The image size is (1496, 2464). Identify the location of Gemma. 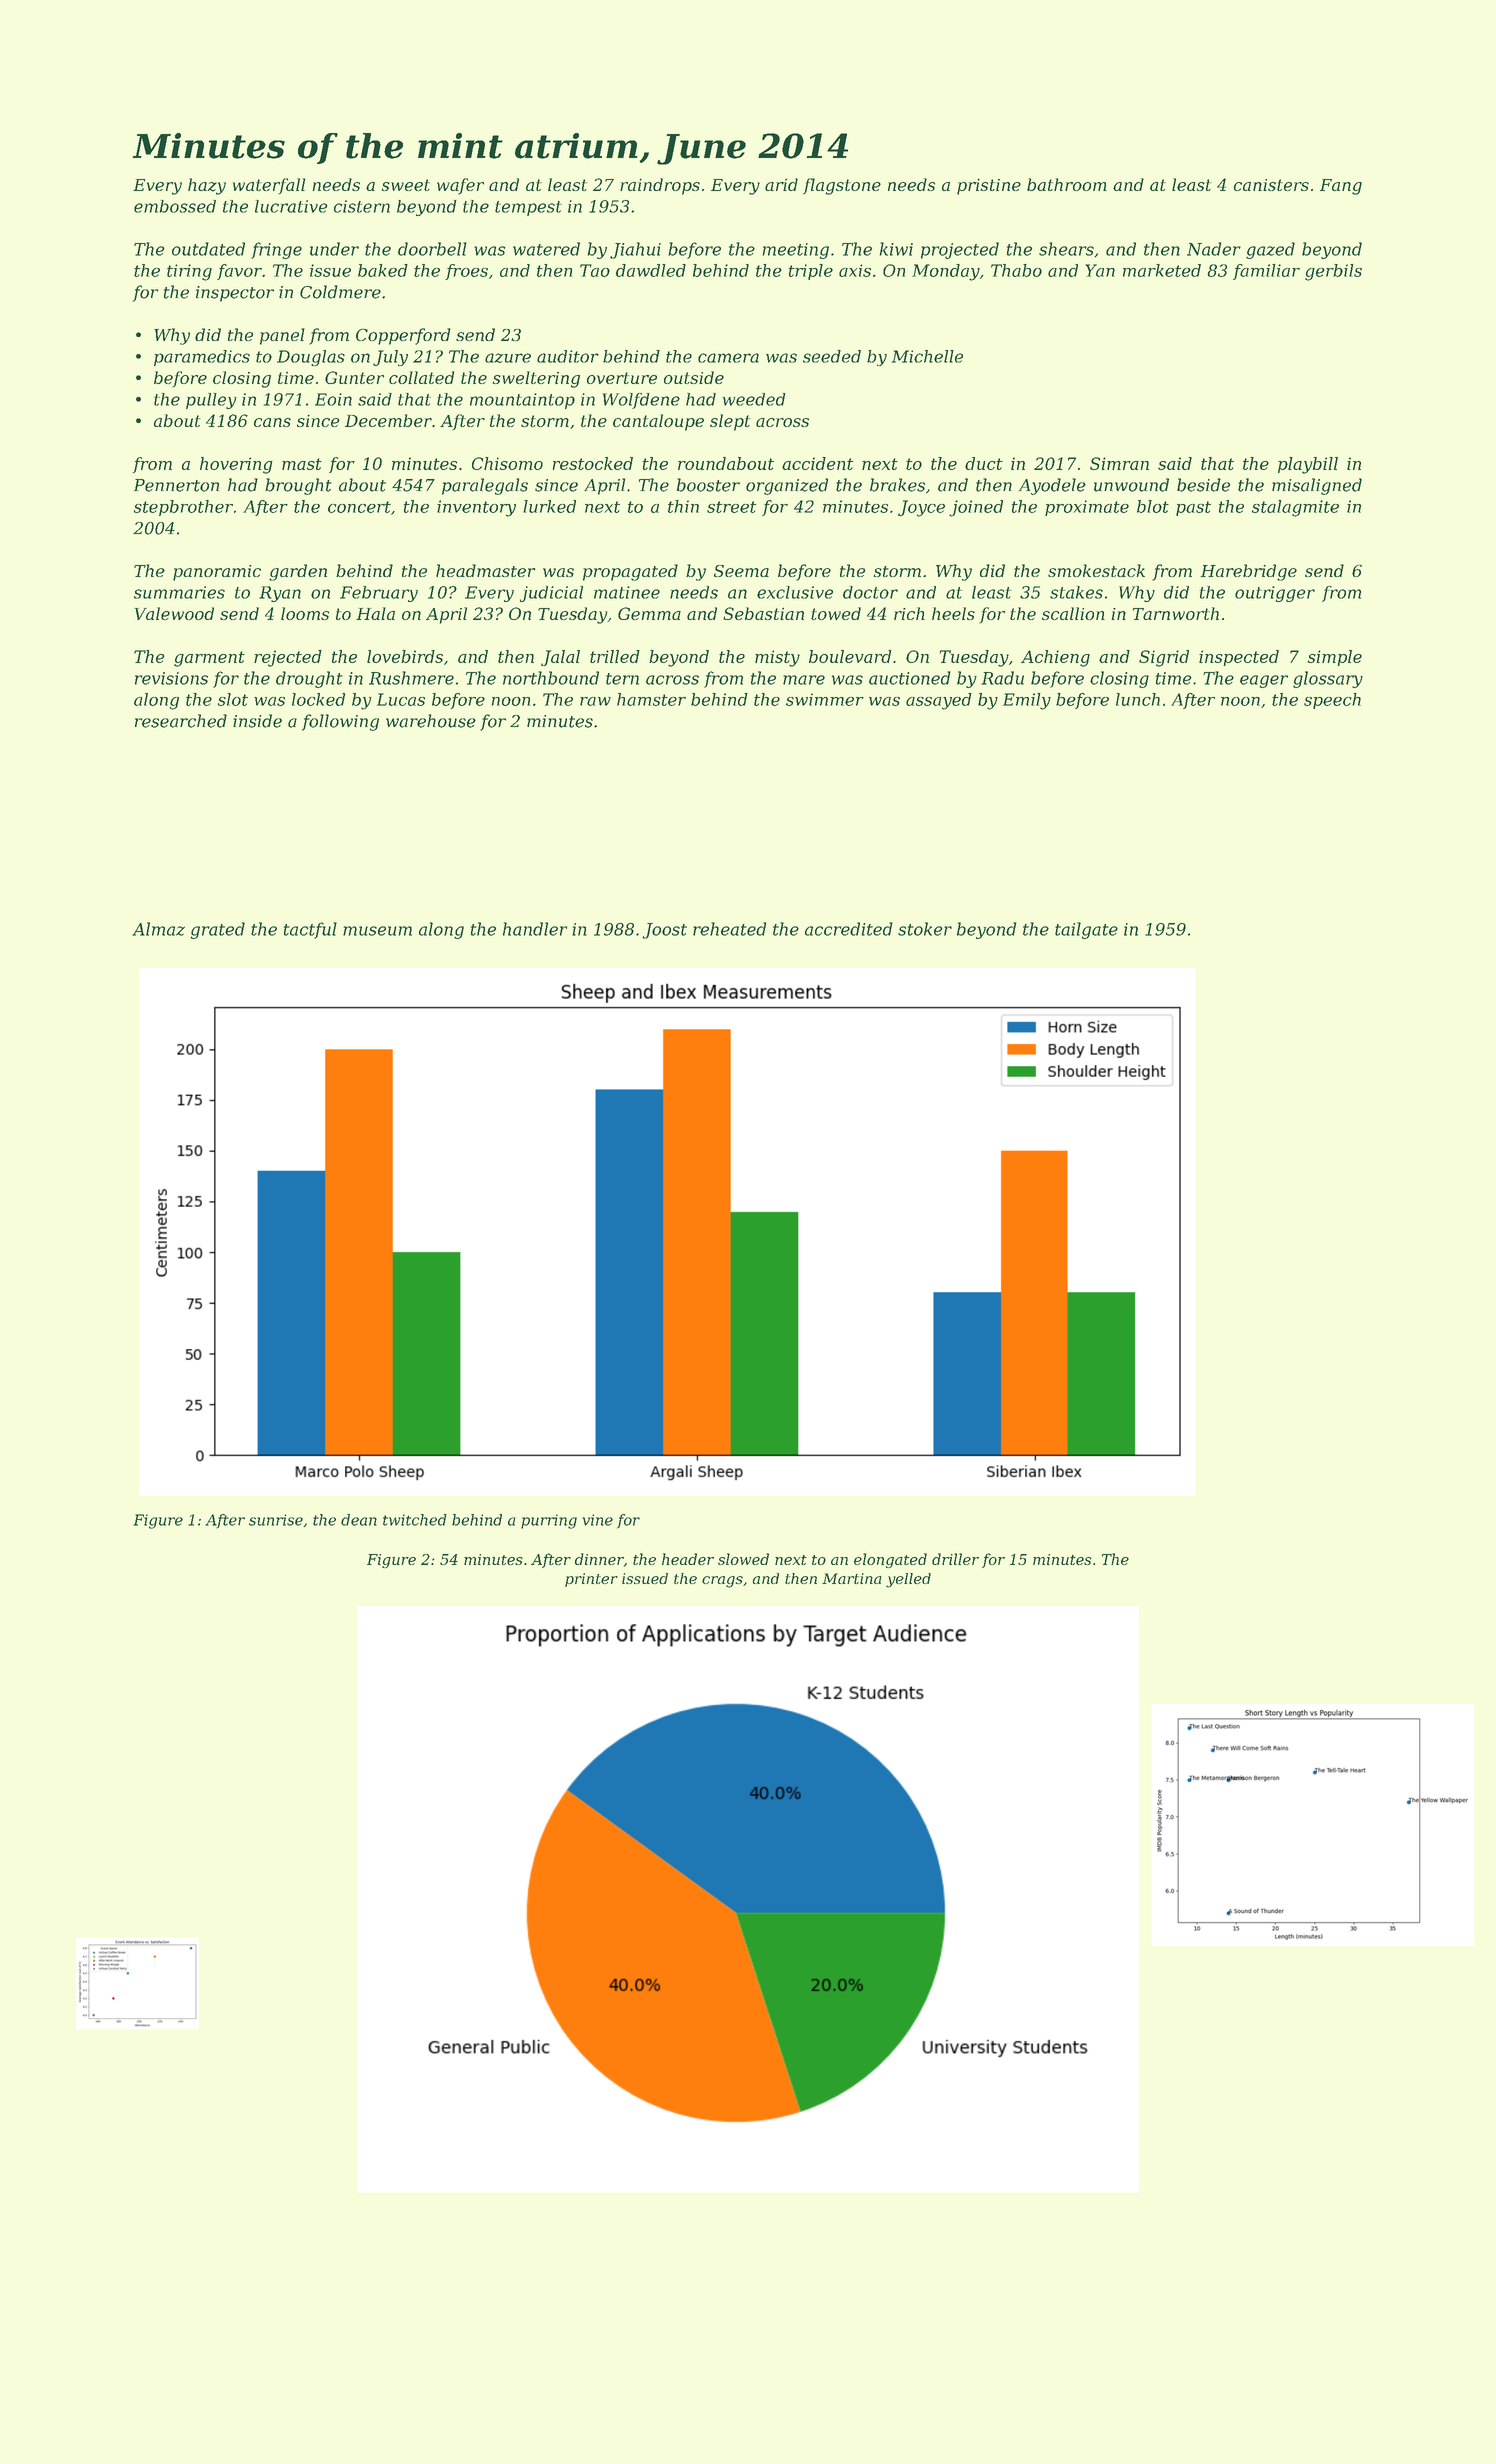
(649, 613).
